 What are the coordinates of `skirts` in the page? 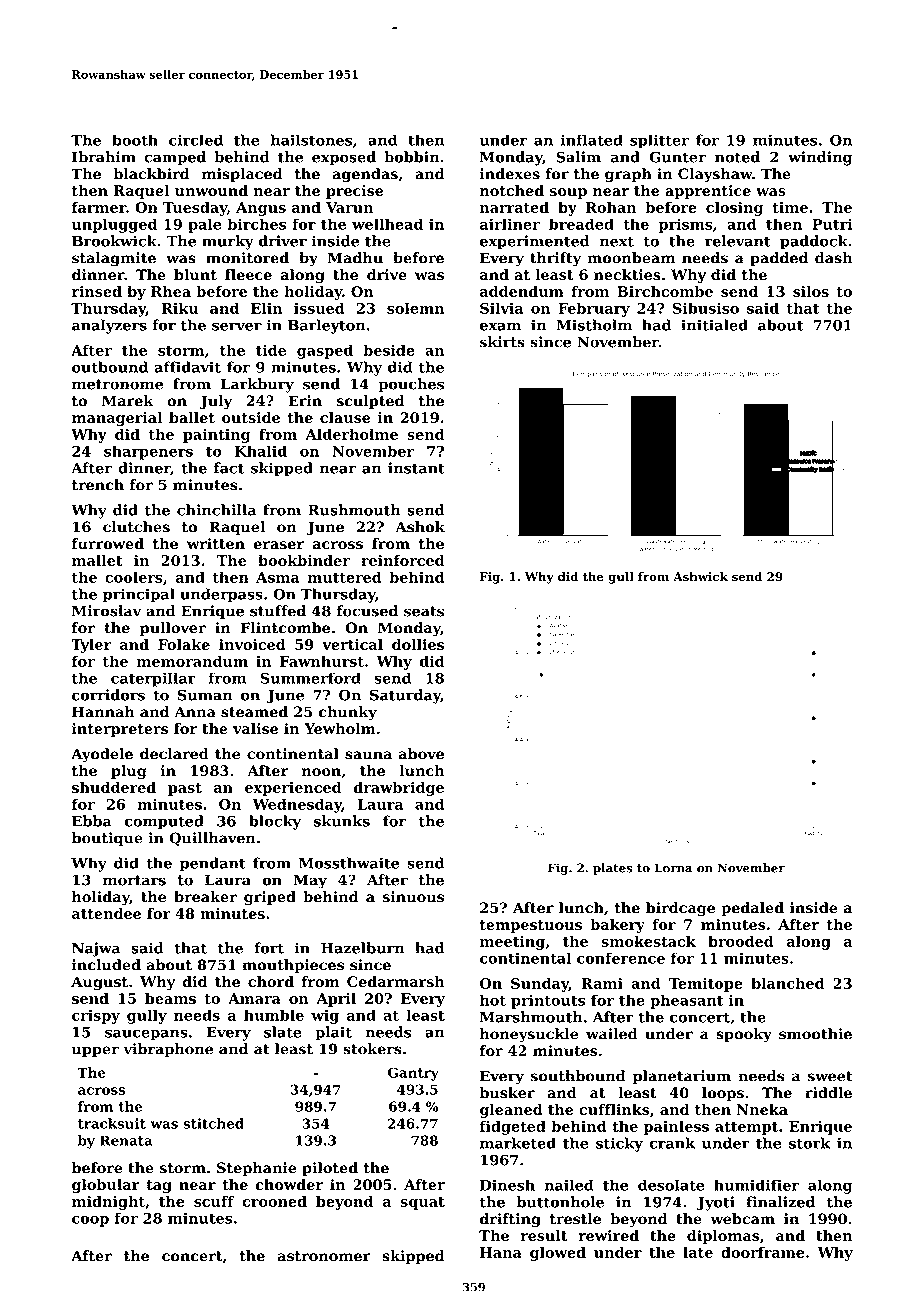 It's located at (502, 342).
